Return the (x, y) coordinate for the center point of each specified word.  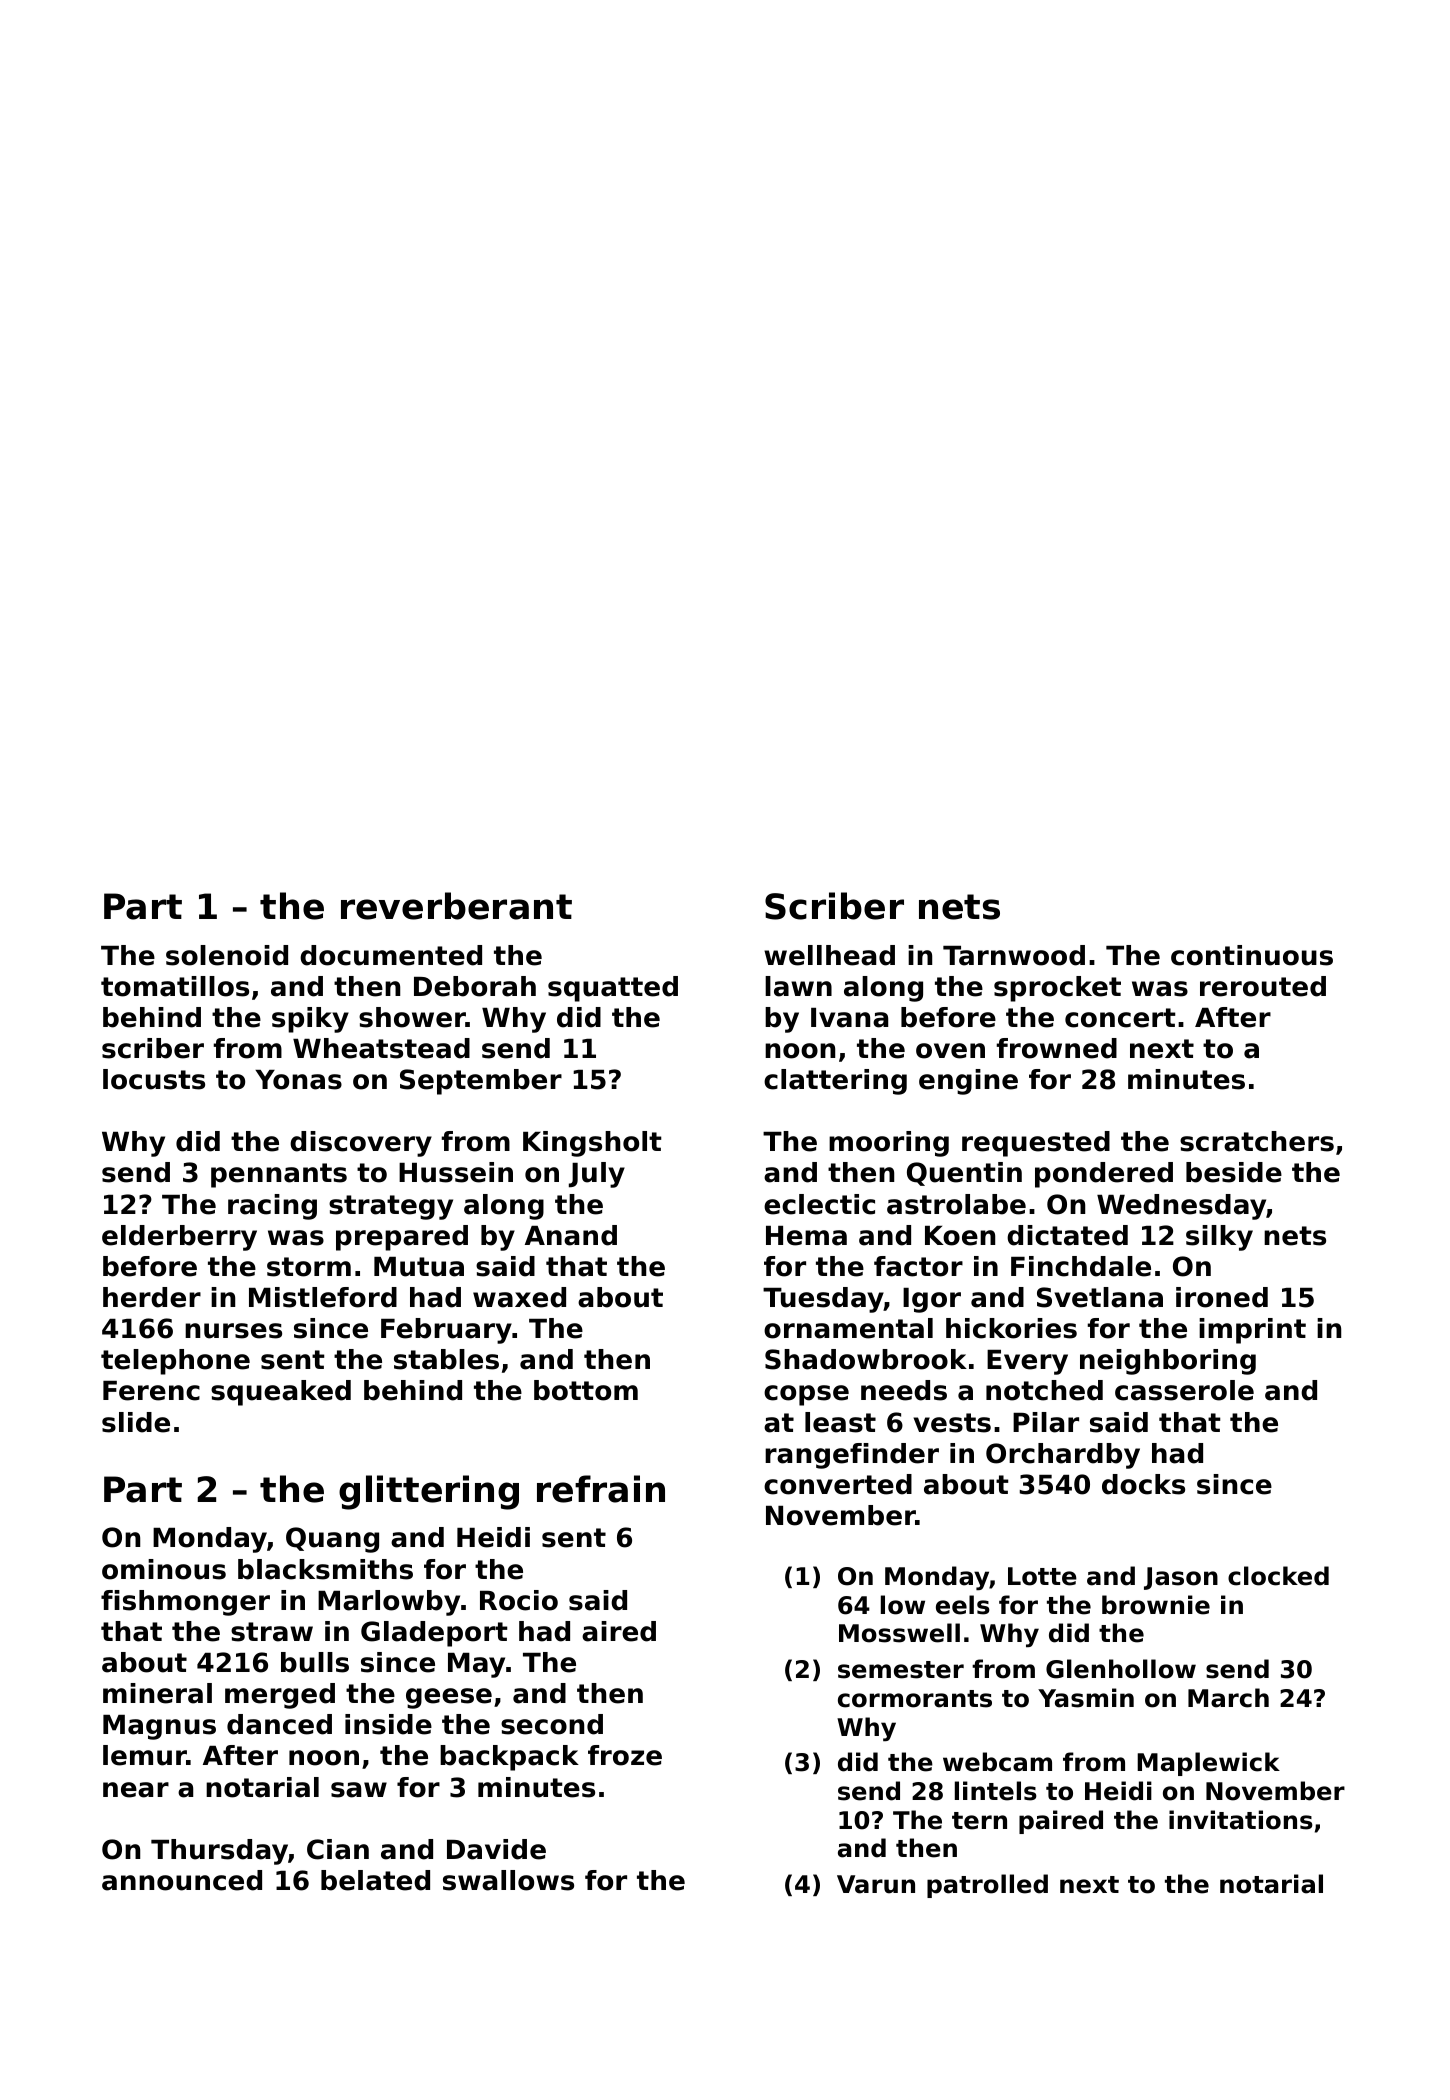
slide (136, 1422)
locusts (154, 1079)
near (136, 1790)
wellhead (829, 955)
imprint (1252, 1331)
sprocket (1057, 989)
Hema (806, 1236)
